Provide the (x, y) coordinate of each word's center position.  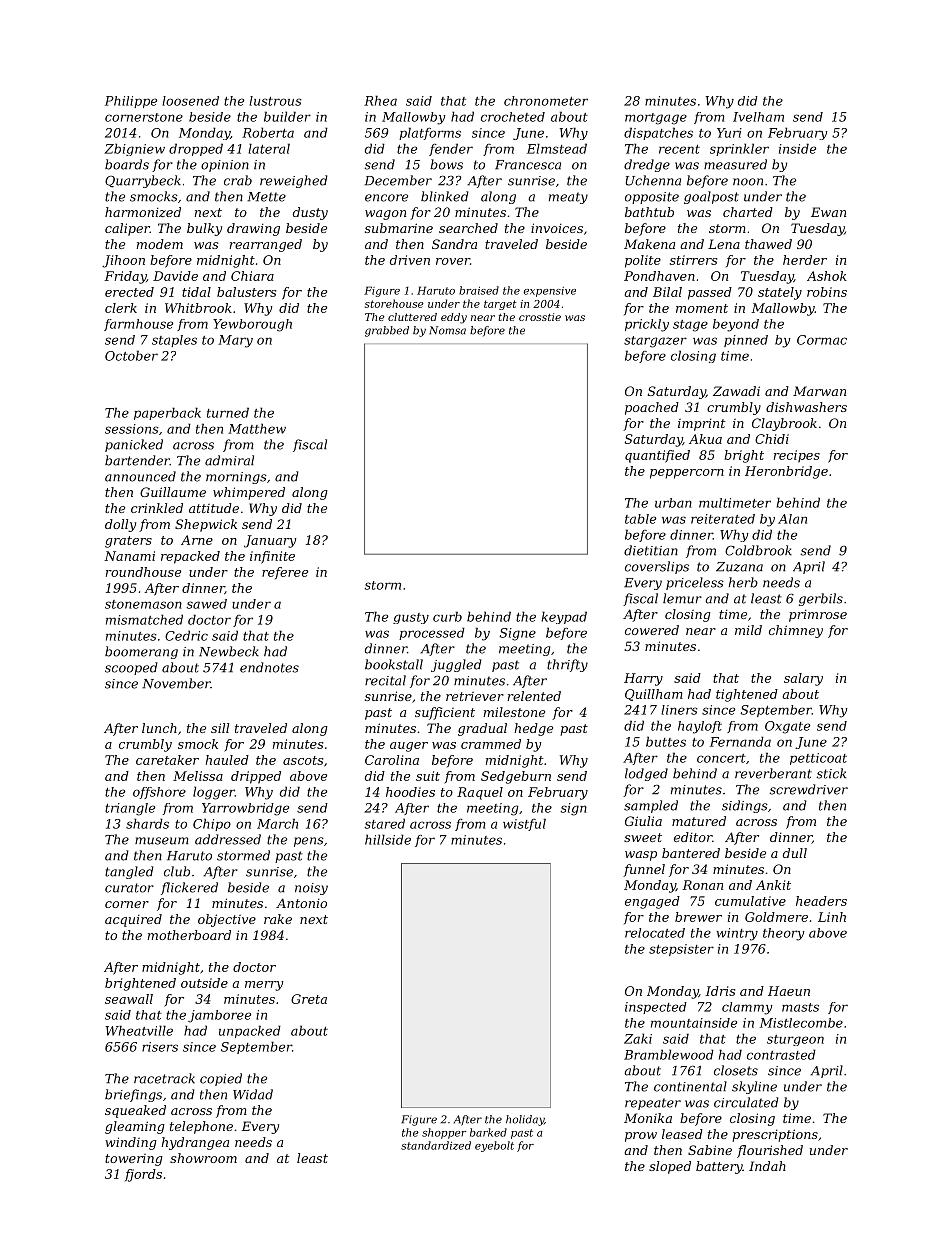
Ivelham (758, 117)
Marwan (819, 391)
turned (228, 412)
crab (238, 180)
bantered (691, 853)
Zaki (638, 1038)
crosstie (540, 317)
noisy (311, 889)
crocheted (513, 117)
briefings (133, 1095)
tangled (129, 872)
